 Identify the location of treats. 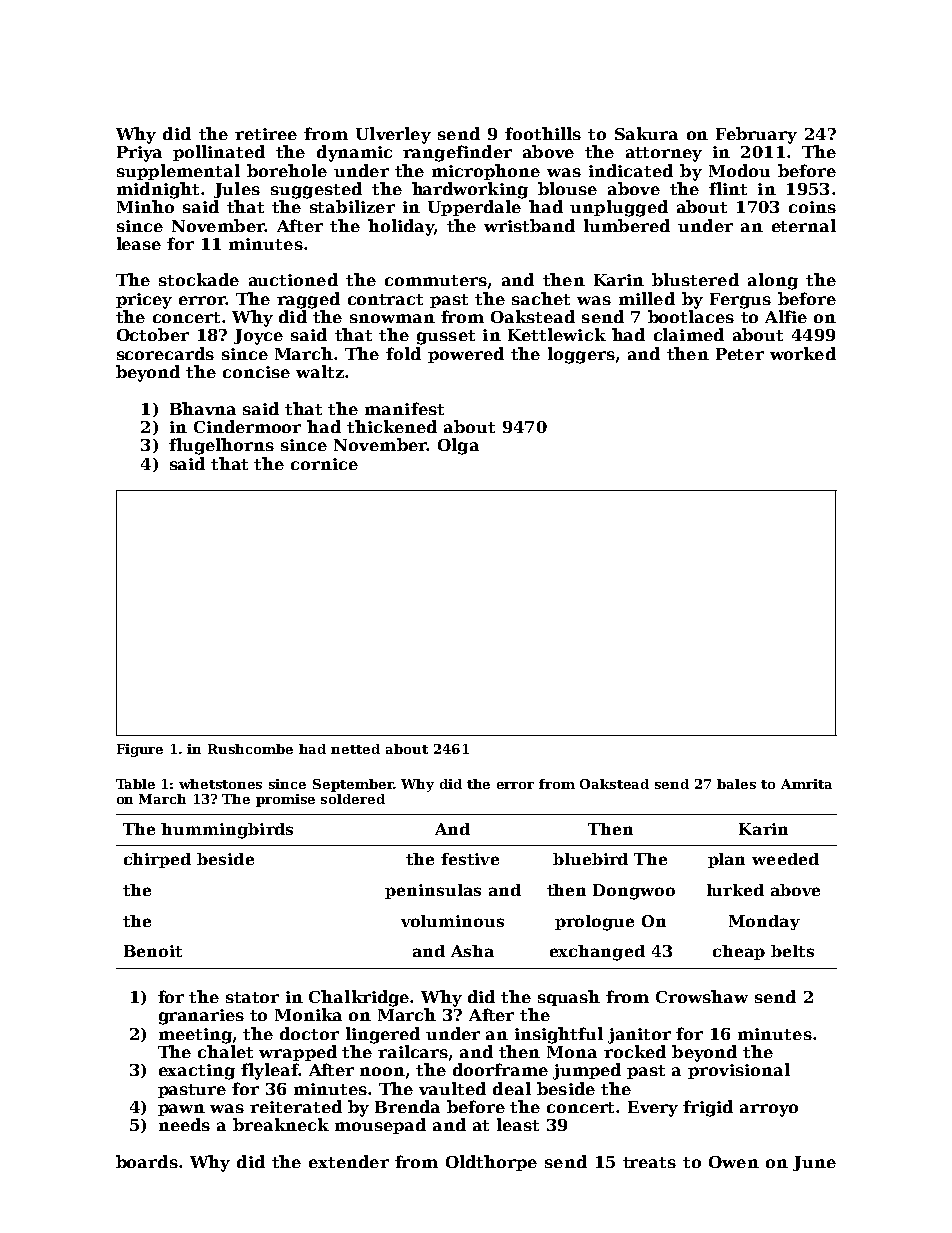
(649, 1162).
